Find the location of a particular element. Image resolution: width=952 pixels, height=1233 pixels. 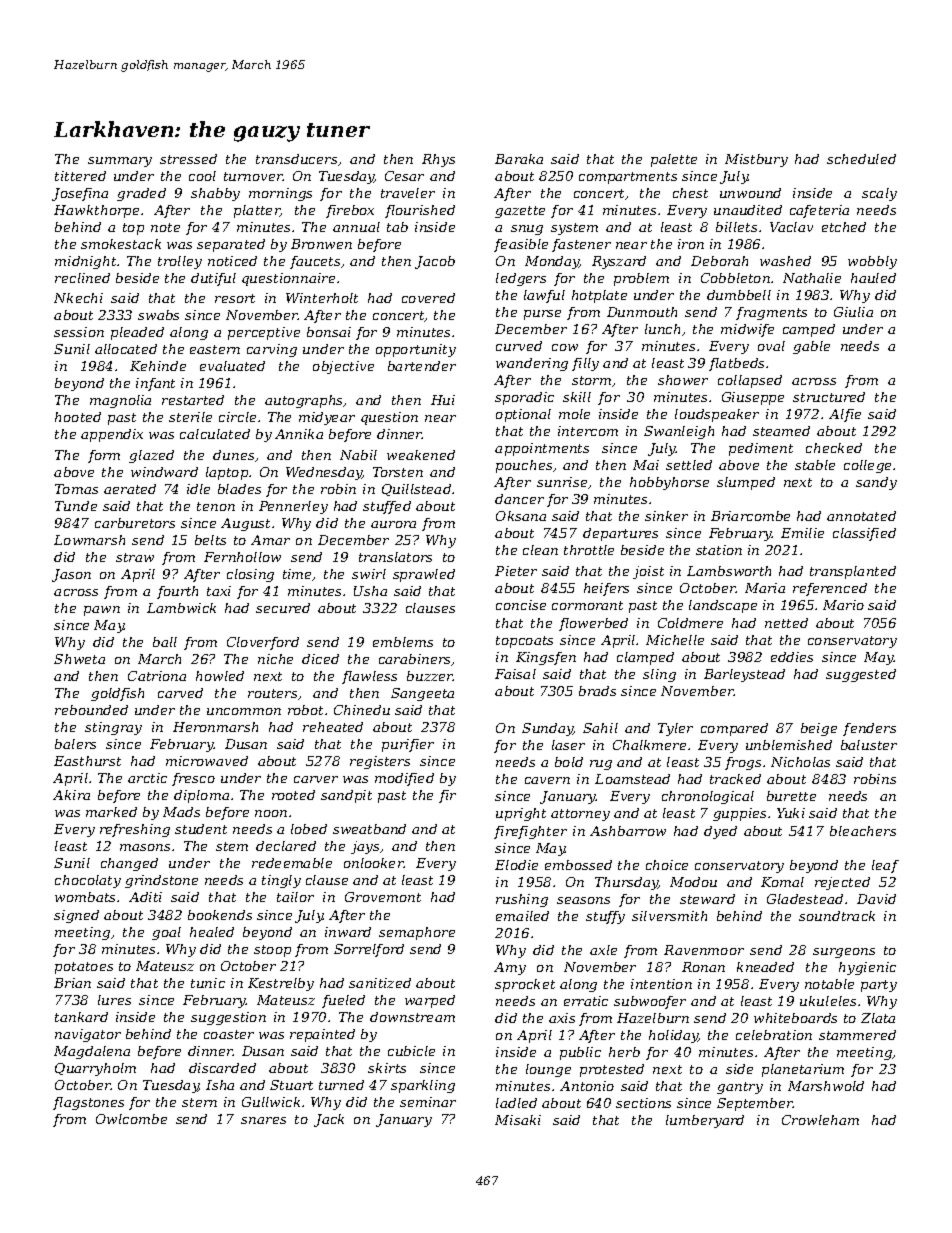

Rhys is located at coordinates (438, 160).
